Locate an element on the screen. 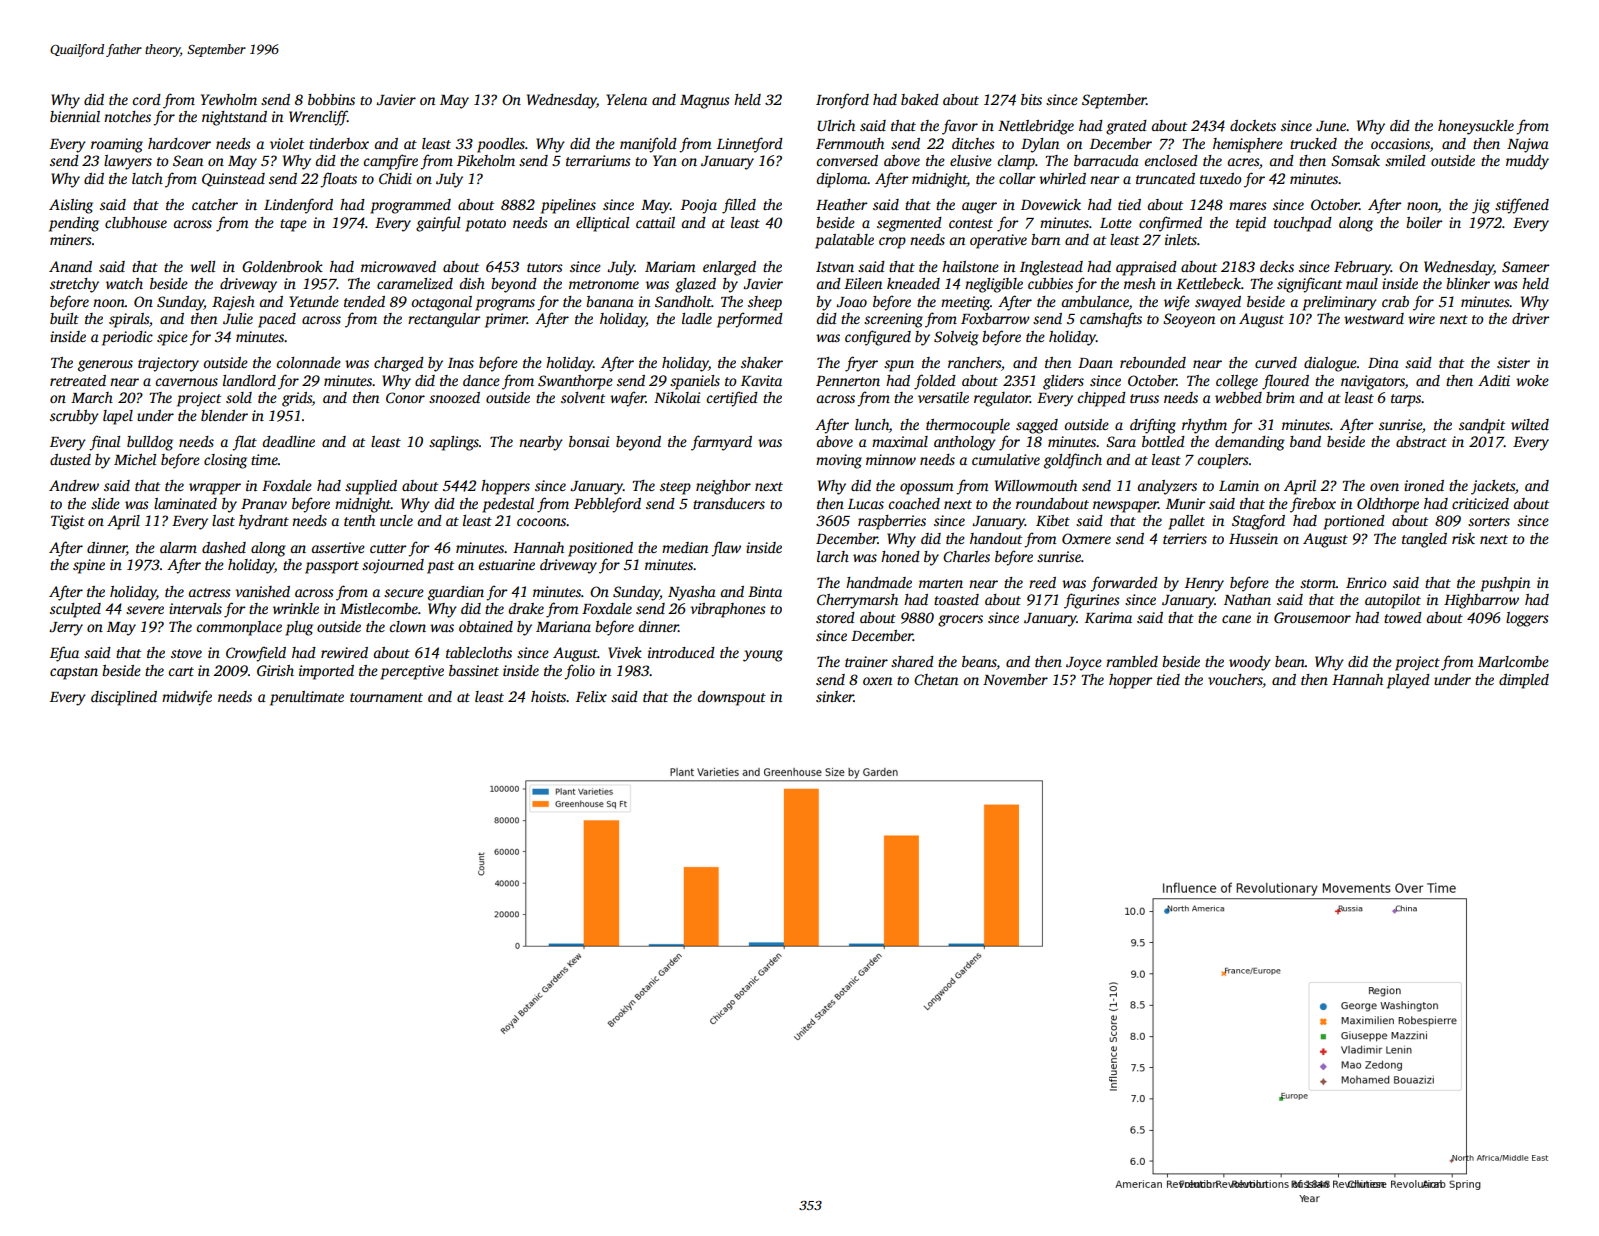  stove is located at coordinates (186, 653).
